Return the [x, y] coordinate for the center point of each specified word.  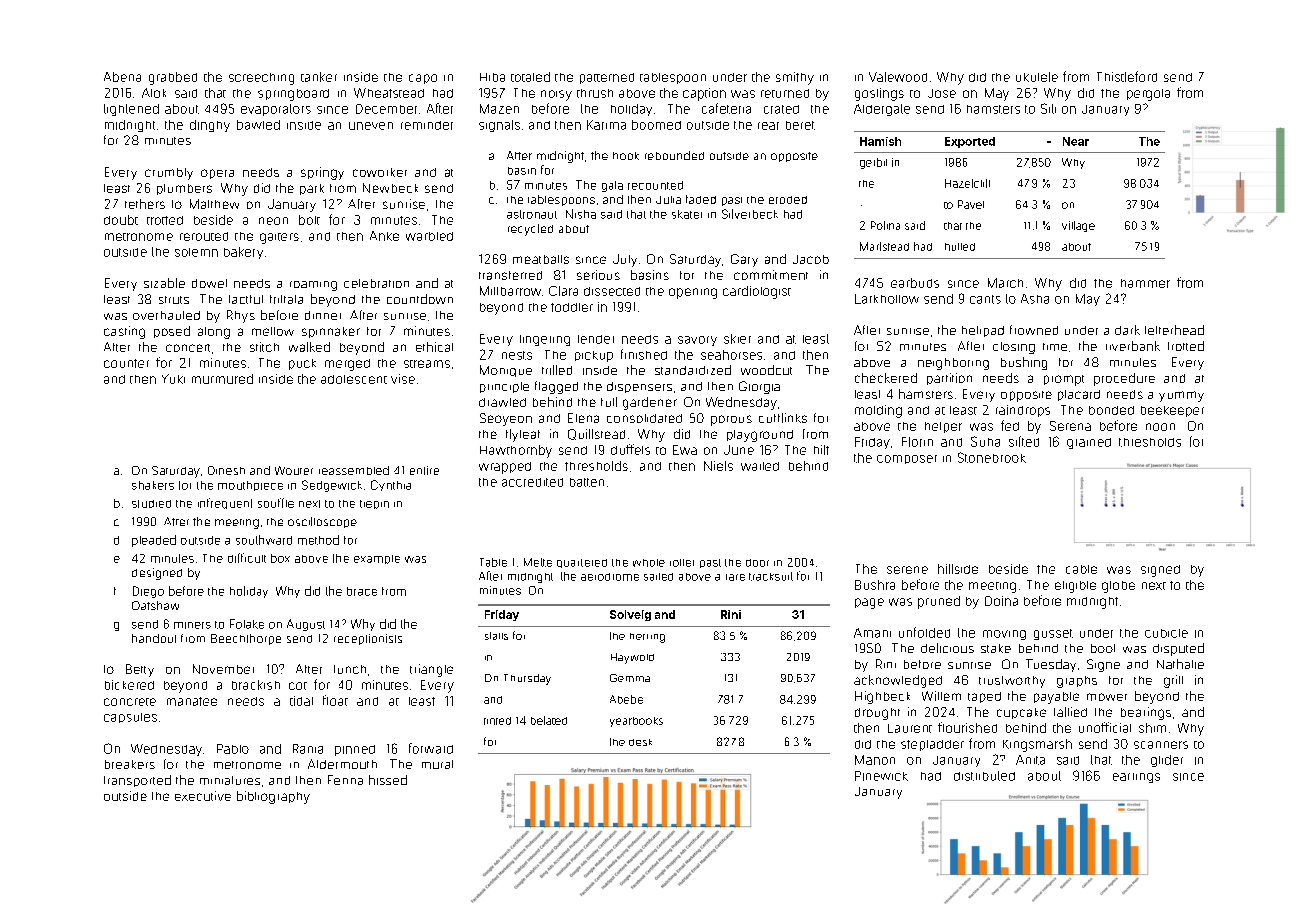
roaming [313, 286]
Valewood [898, 77]
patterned [607, 78]
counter [126, 363]
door [757, 563]
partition [949, 379]
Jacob [811, 259]
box [280, 558]
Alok [154, 93]
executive [203, 796]
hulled [960, 247]
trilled [557, 370]
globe [1118, 587]
